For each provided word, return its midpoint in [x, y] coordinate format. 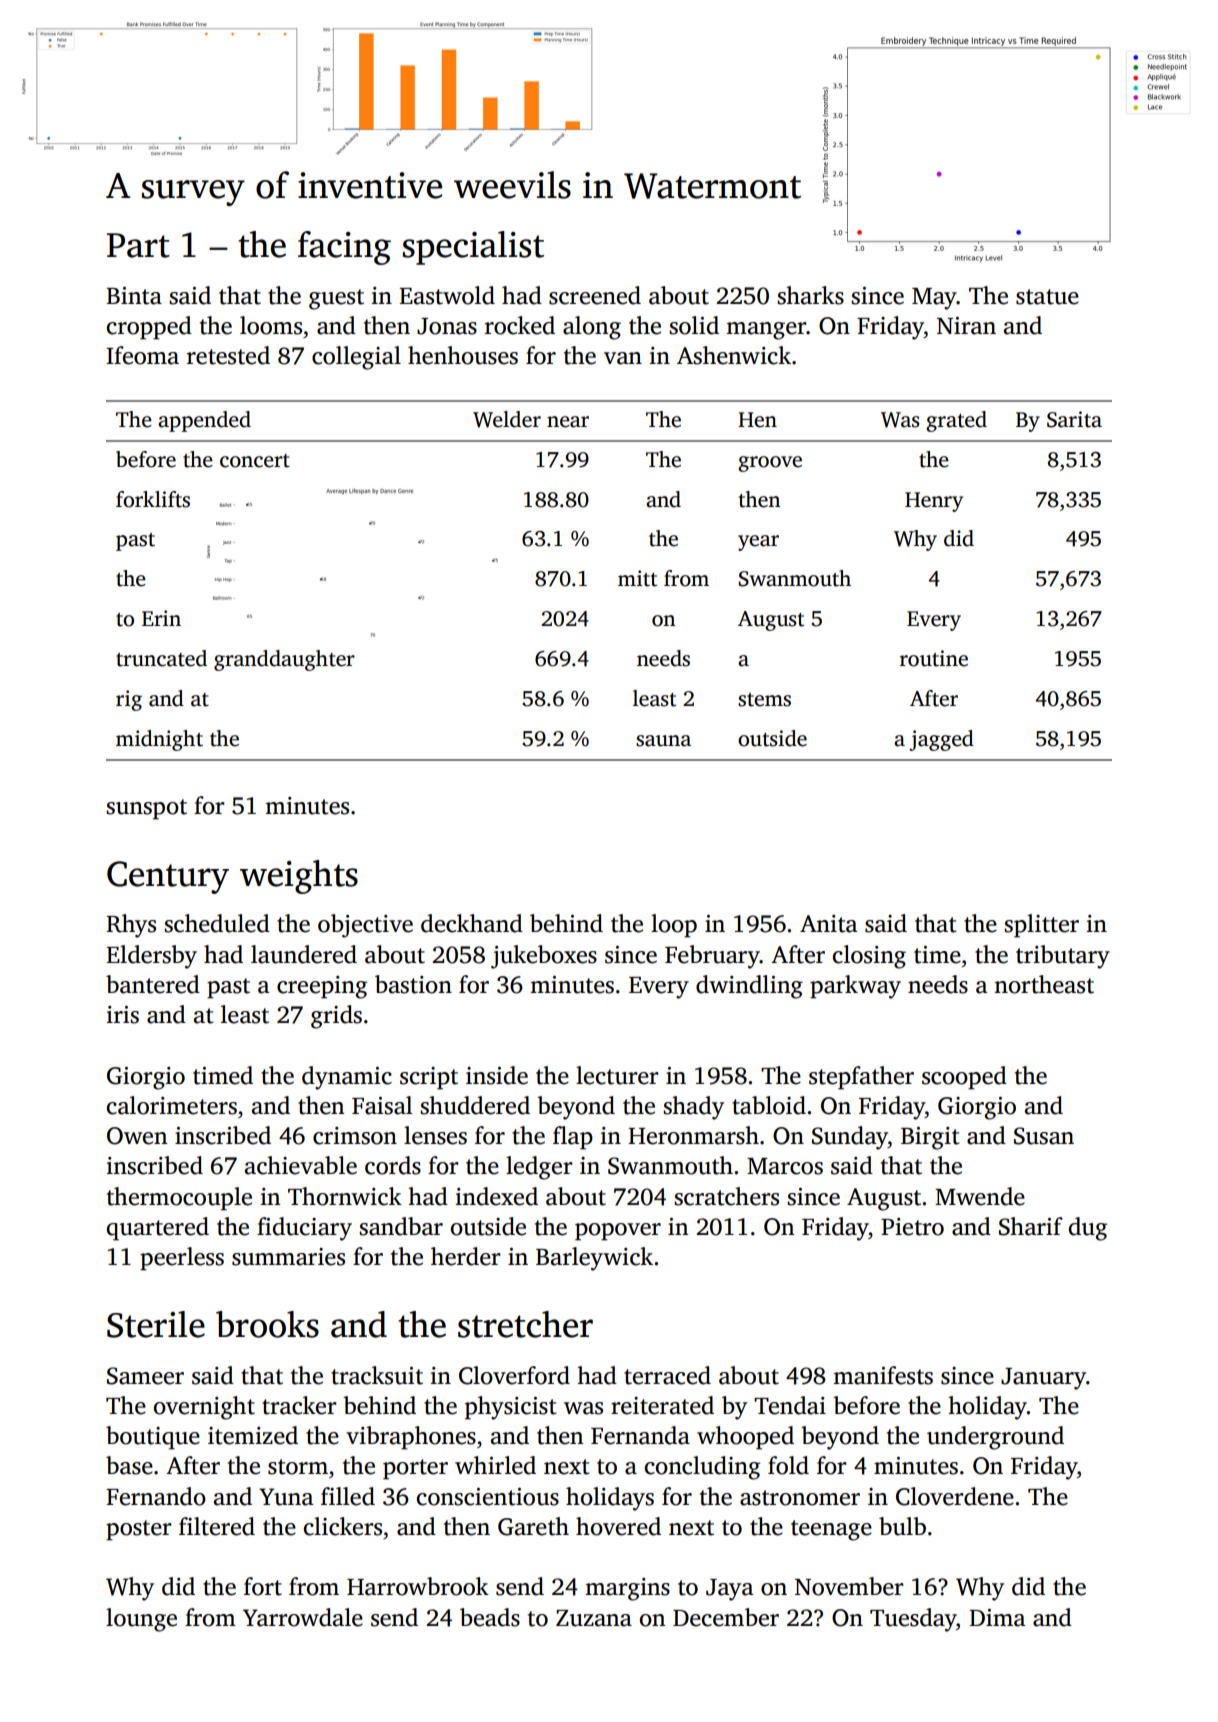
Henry [934, 502]
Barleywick [594, 1259]
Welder [507, 419]
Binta [134, 296]
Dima [997, 1618]
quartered [157, 1229]
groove [770, 464]
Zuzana [594, 1618]
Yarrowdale [303, 1617]
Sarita [1074, 419]
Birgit [930, 1138]
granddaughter [284, 660]
